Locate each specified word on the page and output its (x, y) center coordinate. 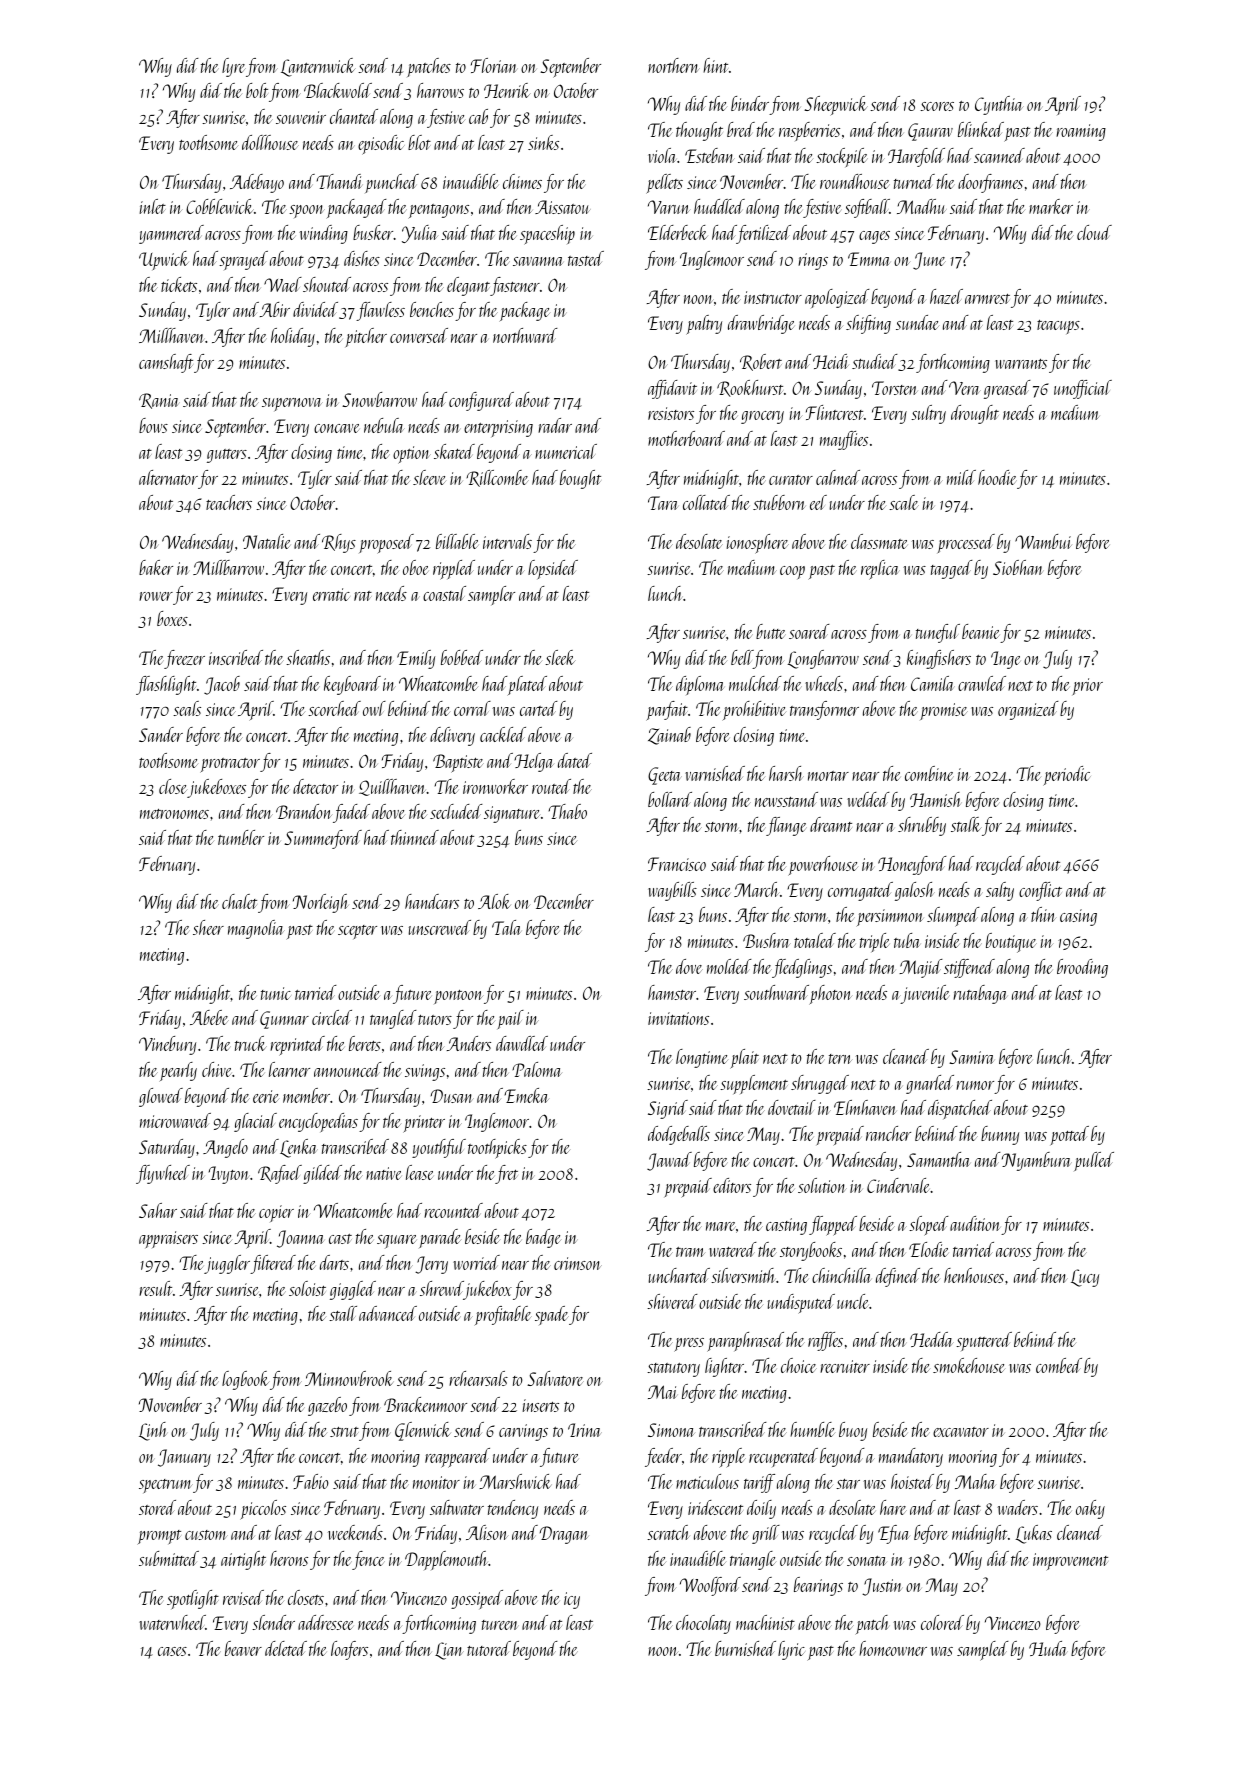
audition (975, 1223)
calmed (838, 477)
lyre (234, 67)
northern (674, 65)
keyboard (352, 685)
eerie (266, 1096)
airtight (243, 1560)
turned (914, 181)
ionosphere (757, 544)
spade (552, 1315)
